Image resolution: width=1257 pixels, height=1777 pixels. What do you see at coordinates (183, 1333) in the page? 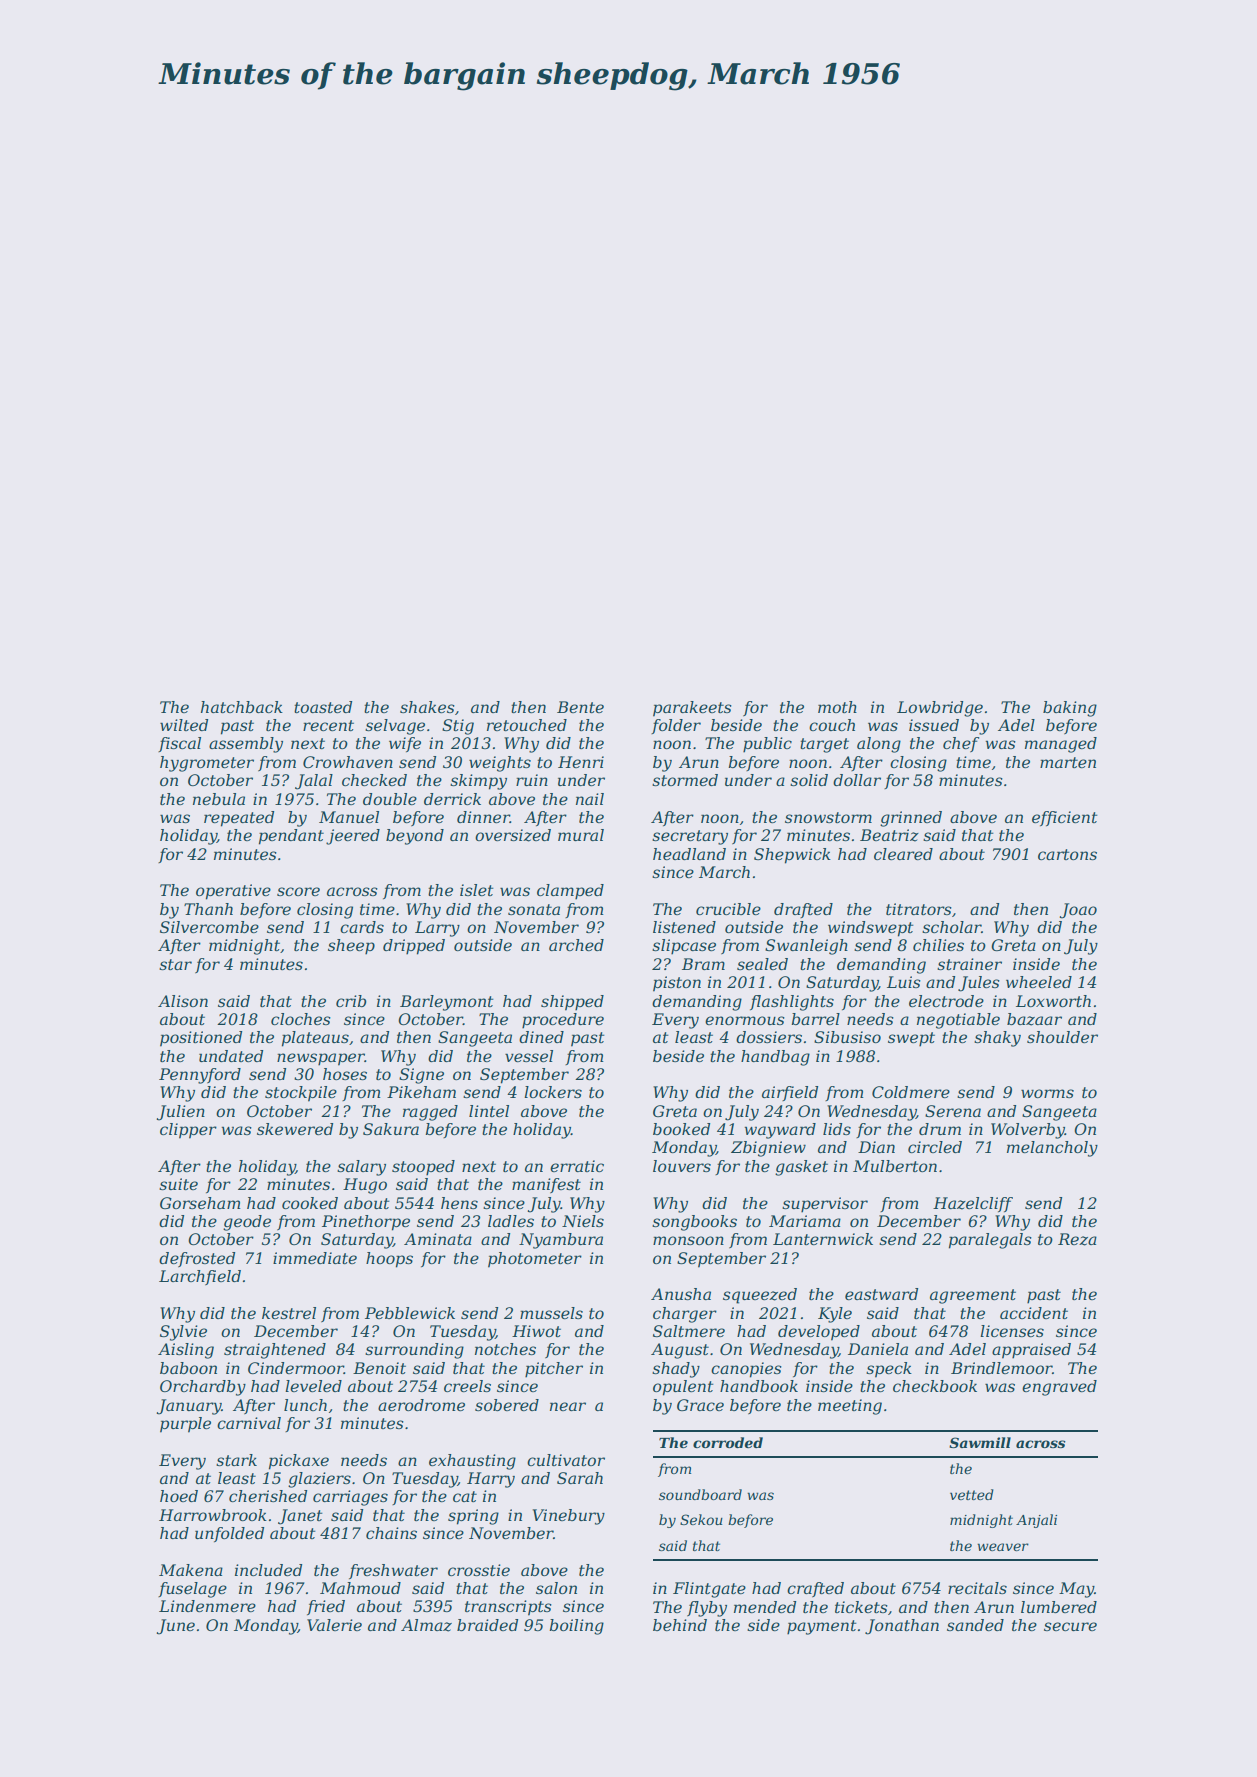
I see `Sylvie` at bounding box center [183, 1333].
